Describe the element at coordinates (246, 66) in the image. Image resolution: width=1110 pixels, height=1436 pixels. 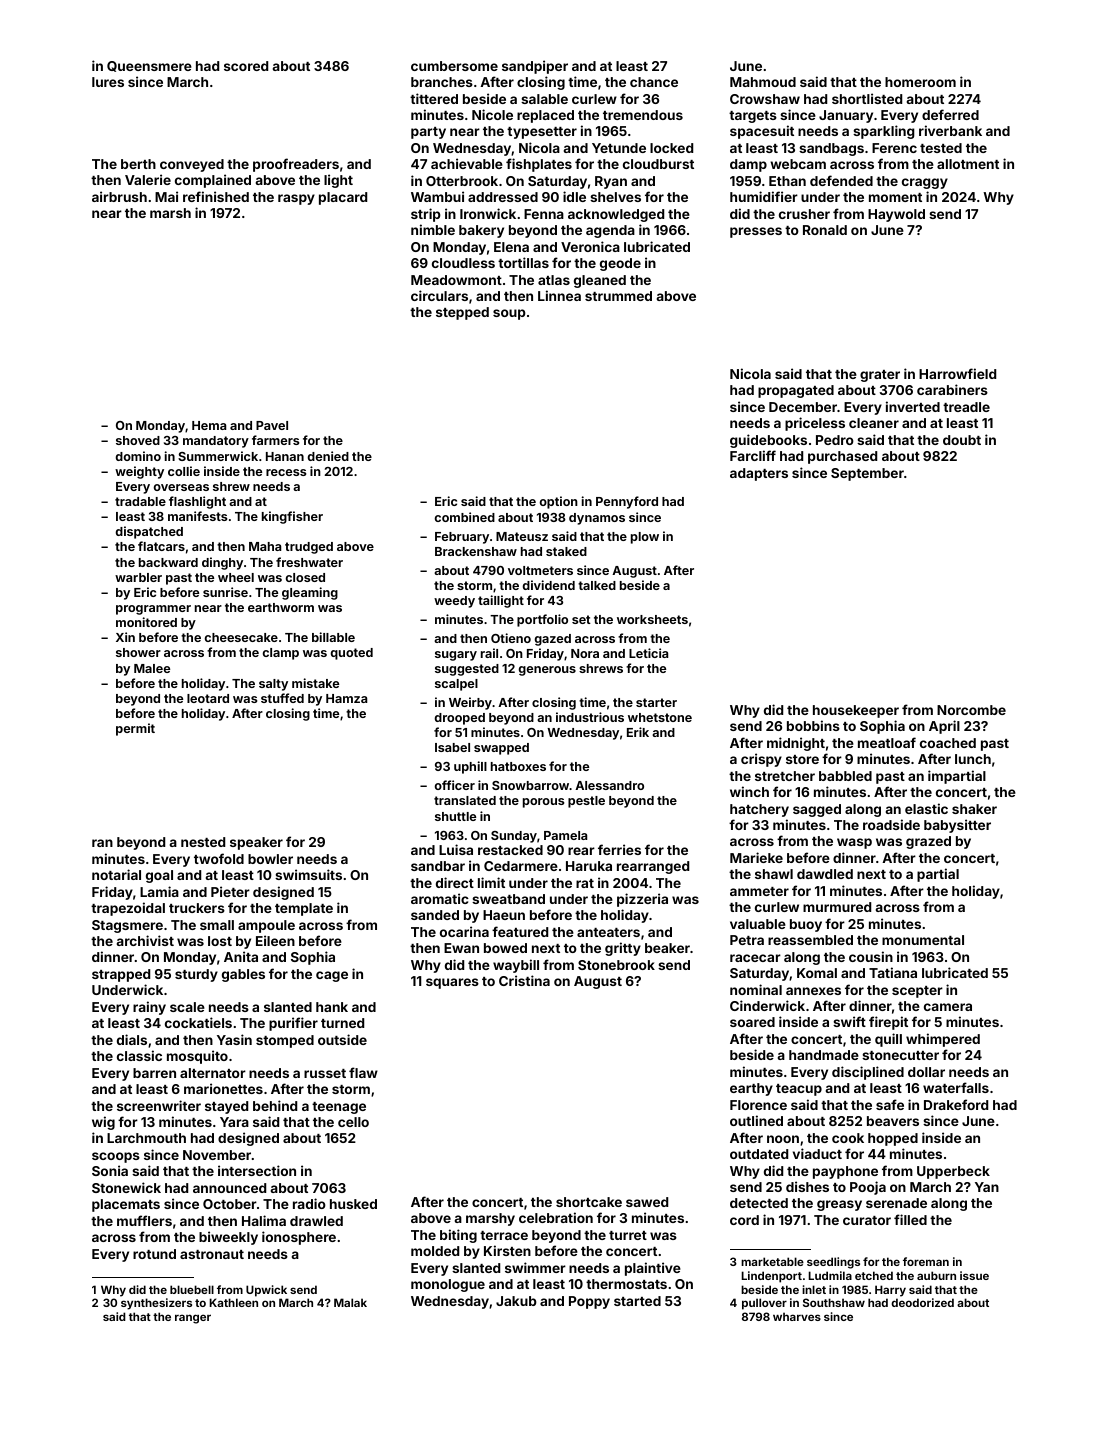
I see `scored` at that location.
